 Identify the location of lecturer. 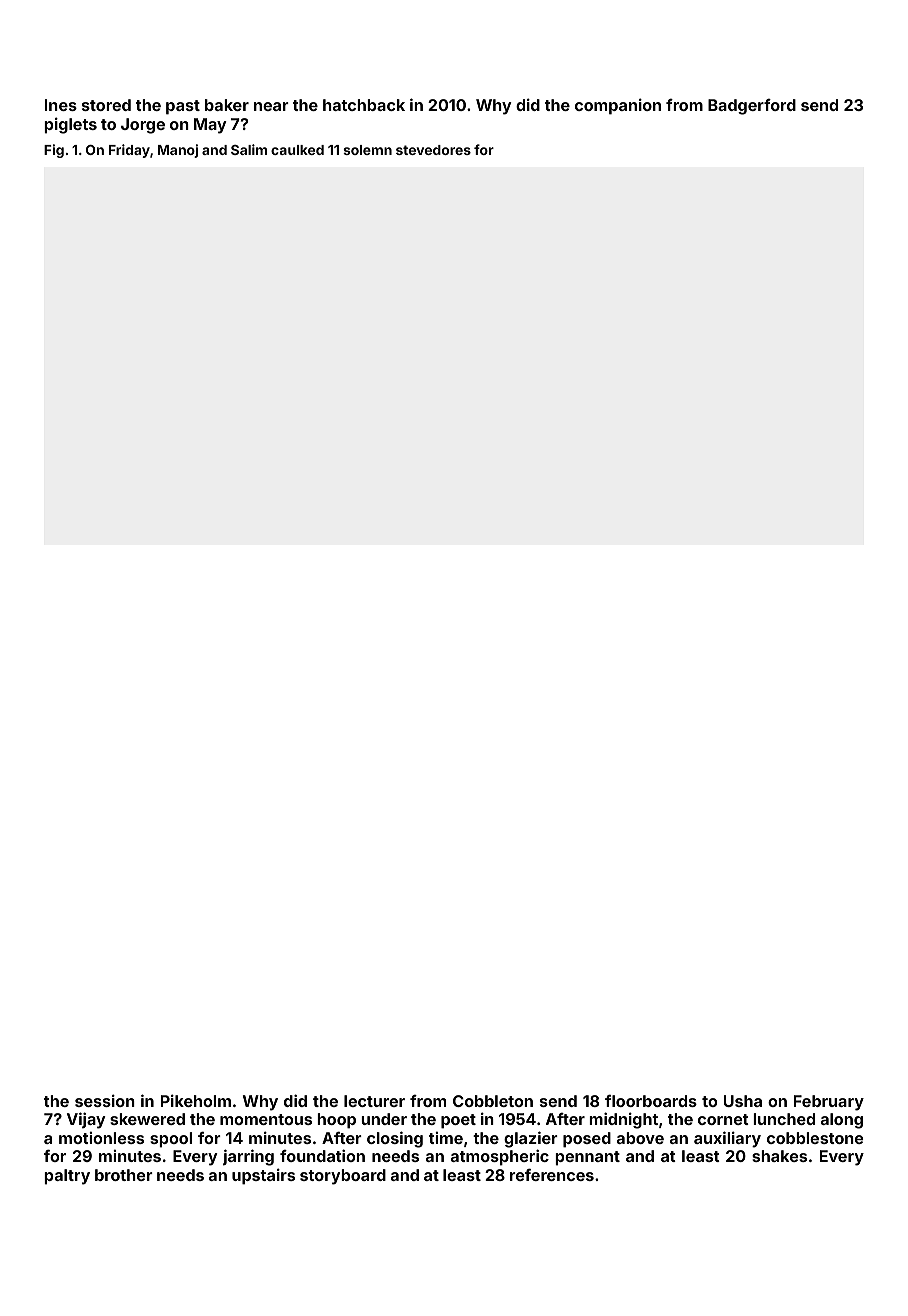
(374, 1101).
